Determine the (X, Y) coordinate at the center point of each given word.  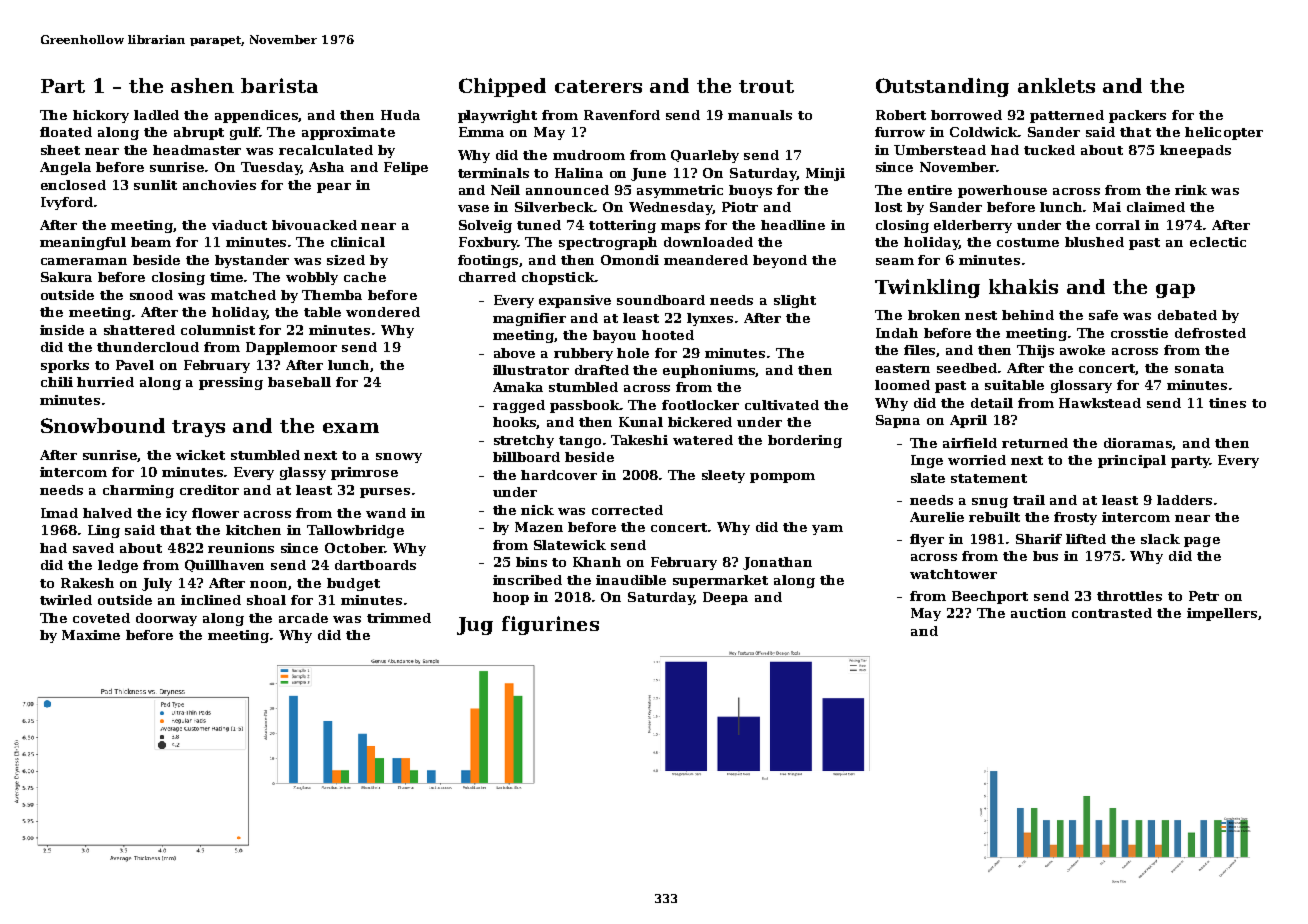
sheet (60, 150)
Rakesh (87, 583)
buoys (750, 191)
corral (1118, 225)
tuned (539, 225)
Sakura (66, 277)
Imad (59, 513)
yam (827, 530)
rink (1191, 190)
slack (1160, 539)
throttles (1129, 596)
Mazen (539, 527)
